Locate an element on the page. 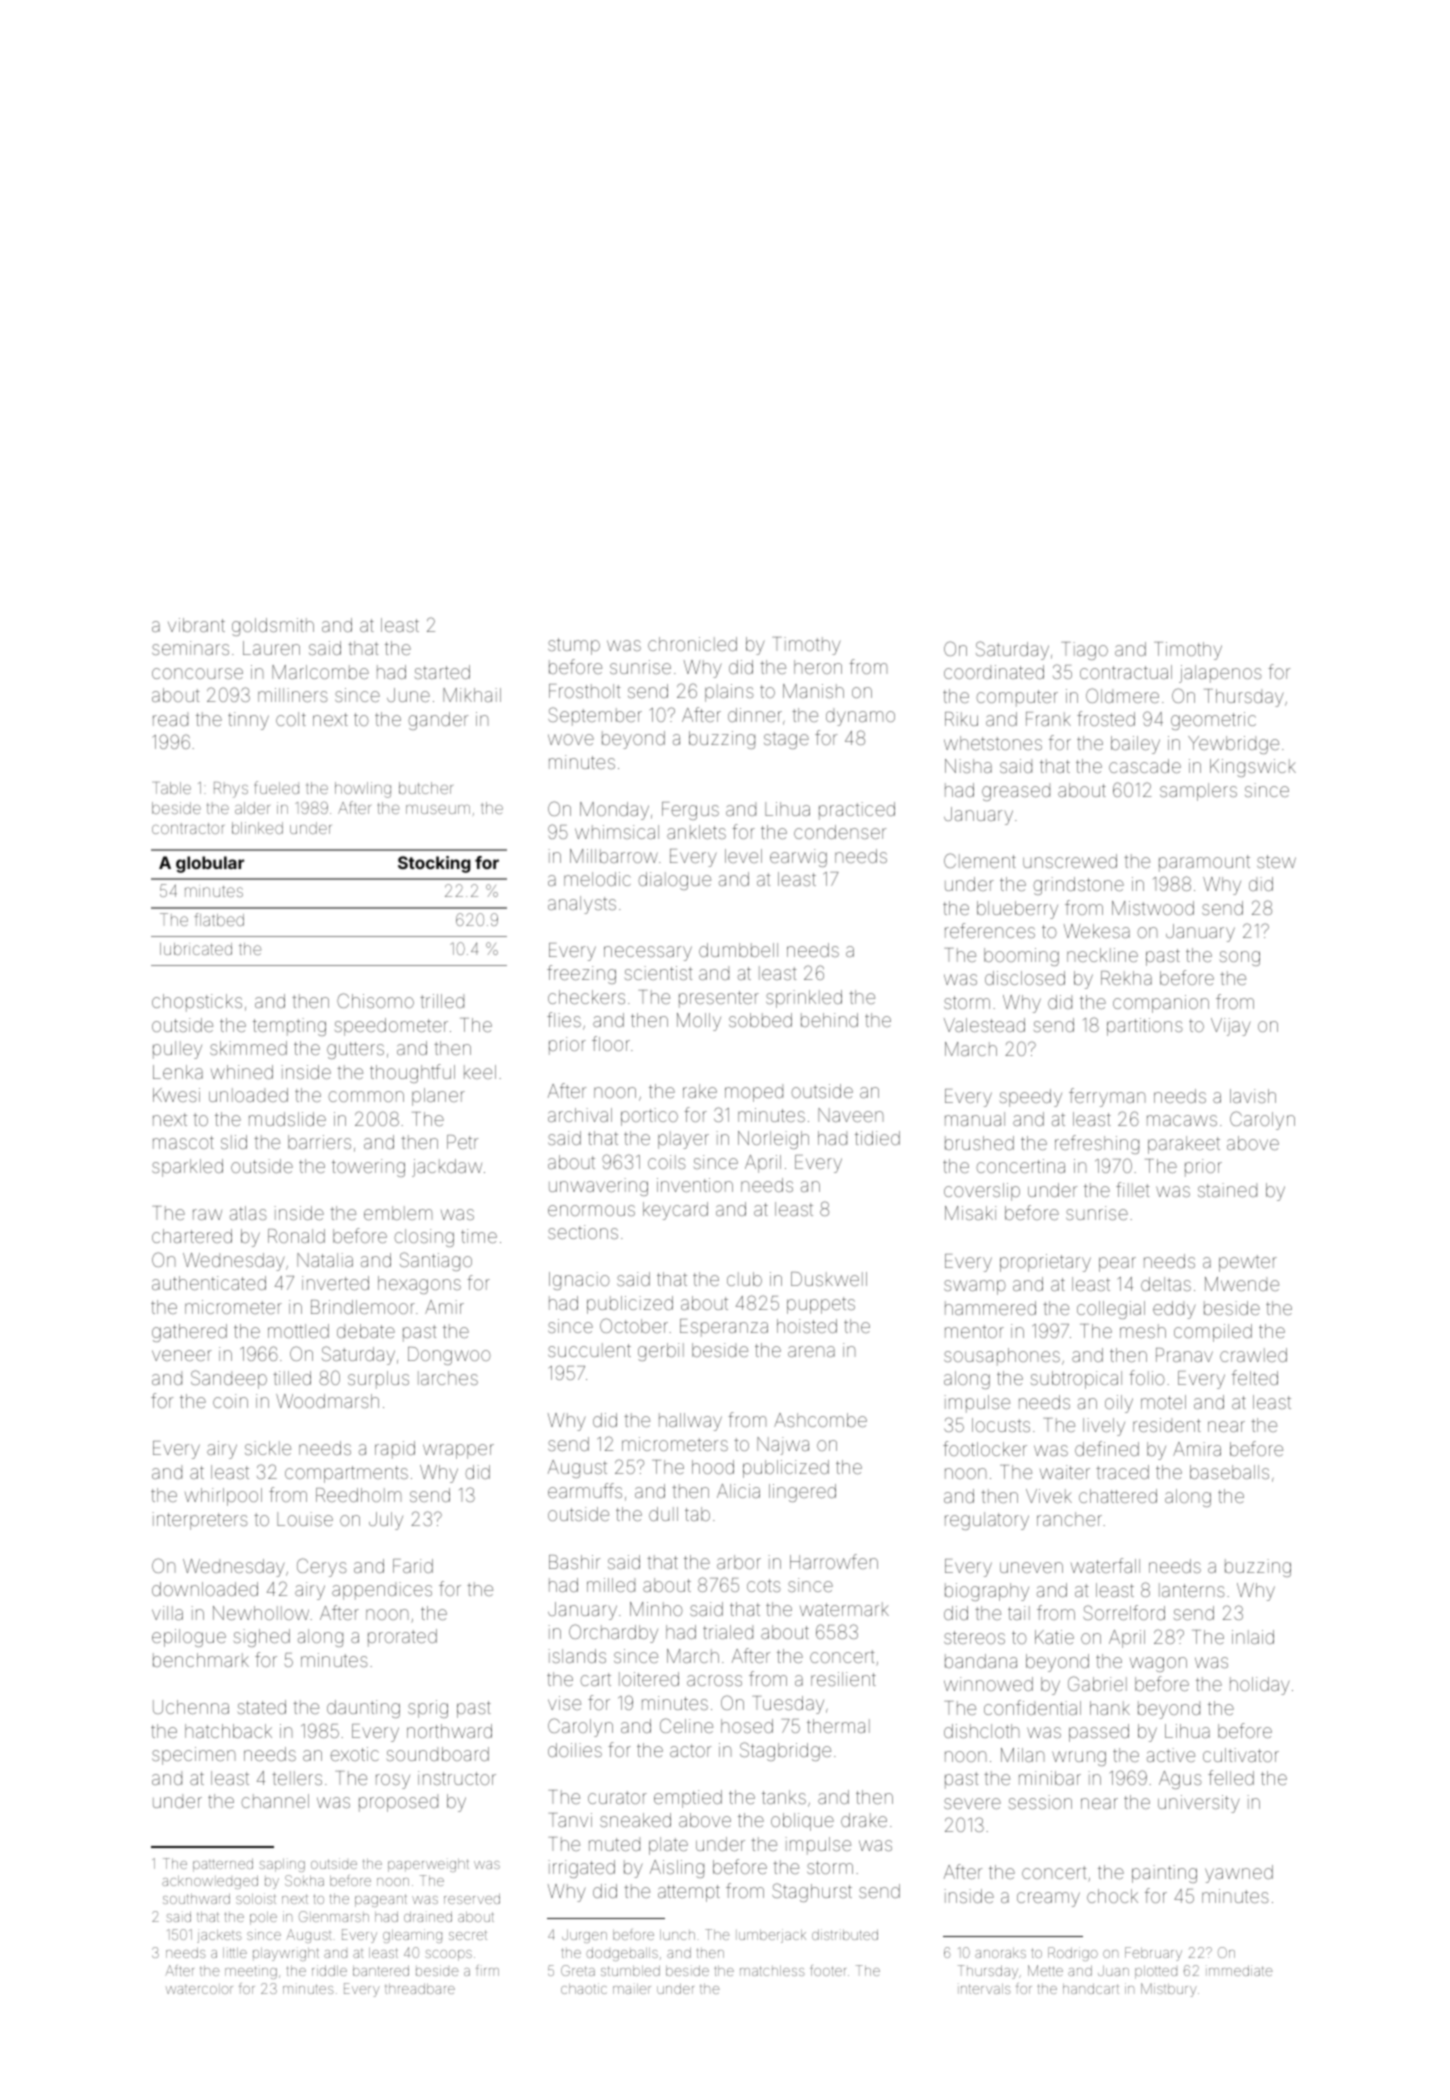 This image has width=1450, height=2100. contractual is located at coordinates (1126, 672).
